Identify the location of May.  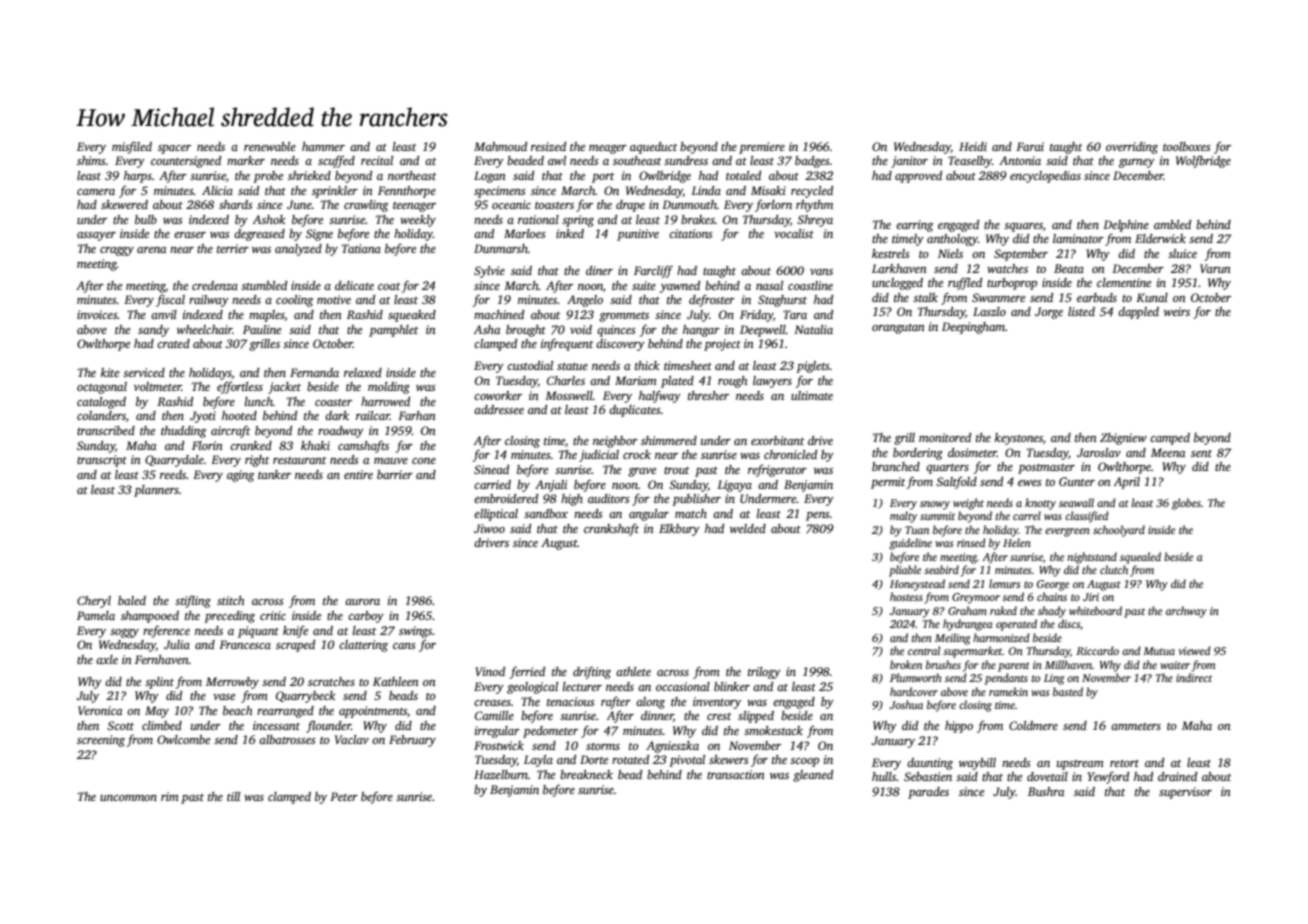
(157, 712).
